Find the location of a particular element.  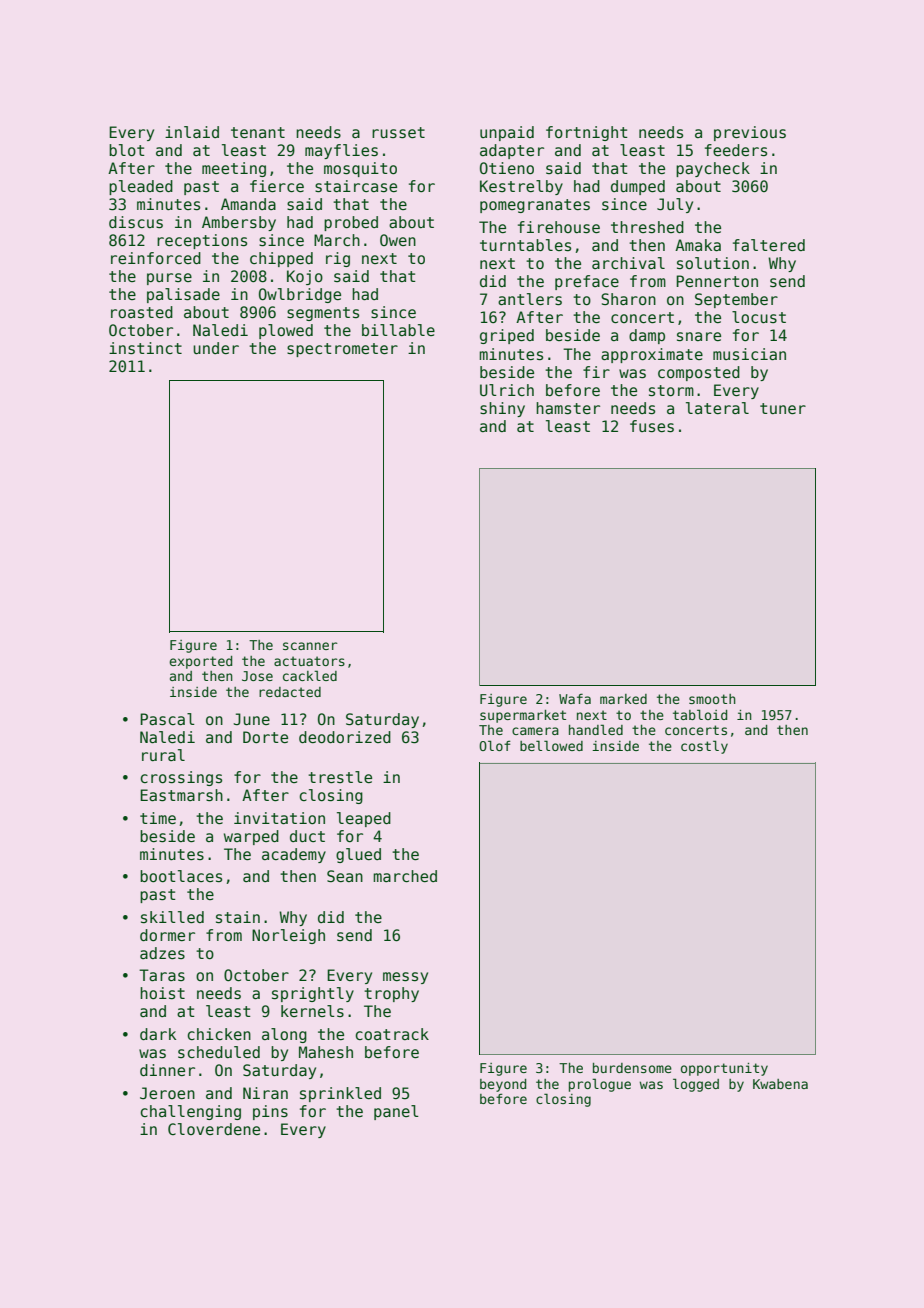

tuner is located at coordinates (783, 408).
